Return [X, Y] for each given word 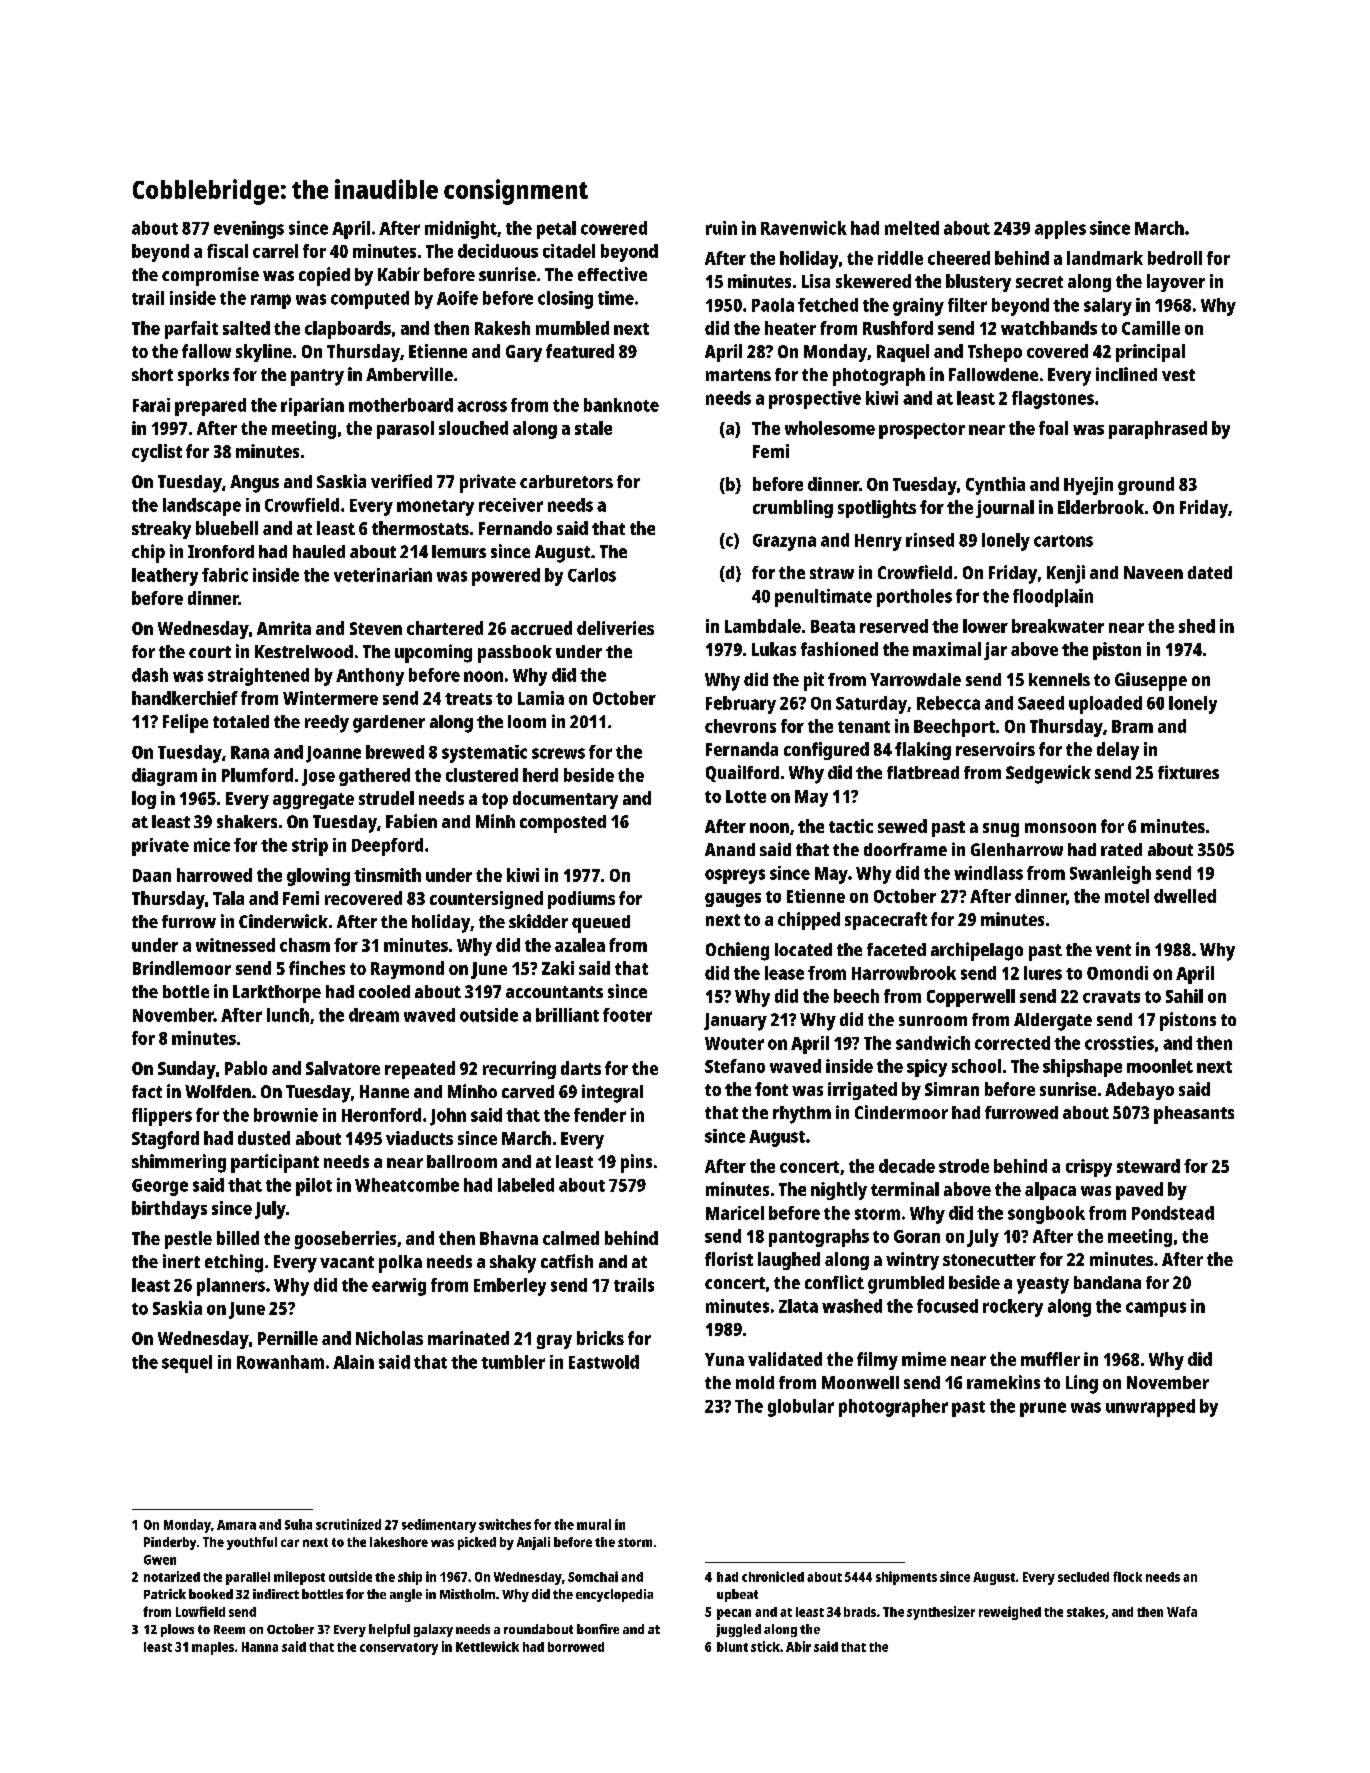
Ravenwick [804, 228]
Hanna [260, 1647]
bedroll [1175, 258]
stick [765, 1646]
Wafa [1182, 1611]
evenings [249, 230]
